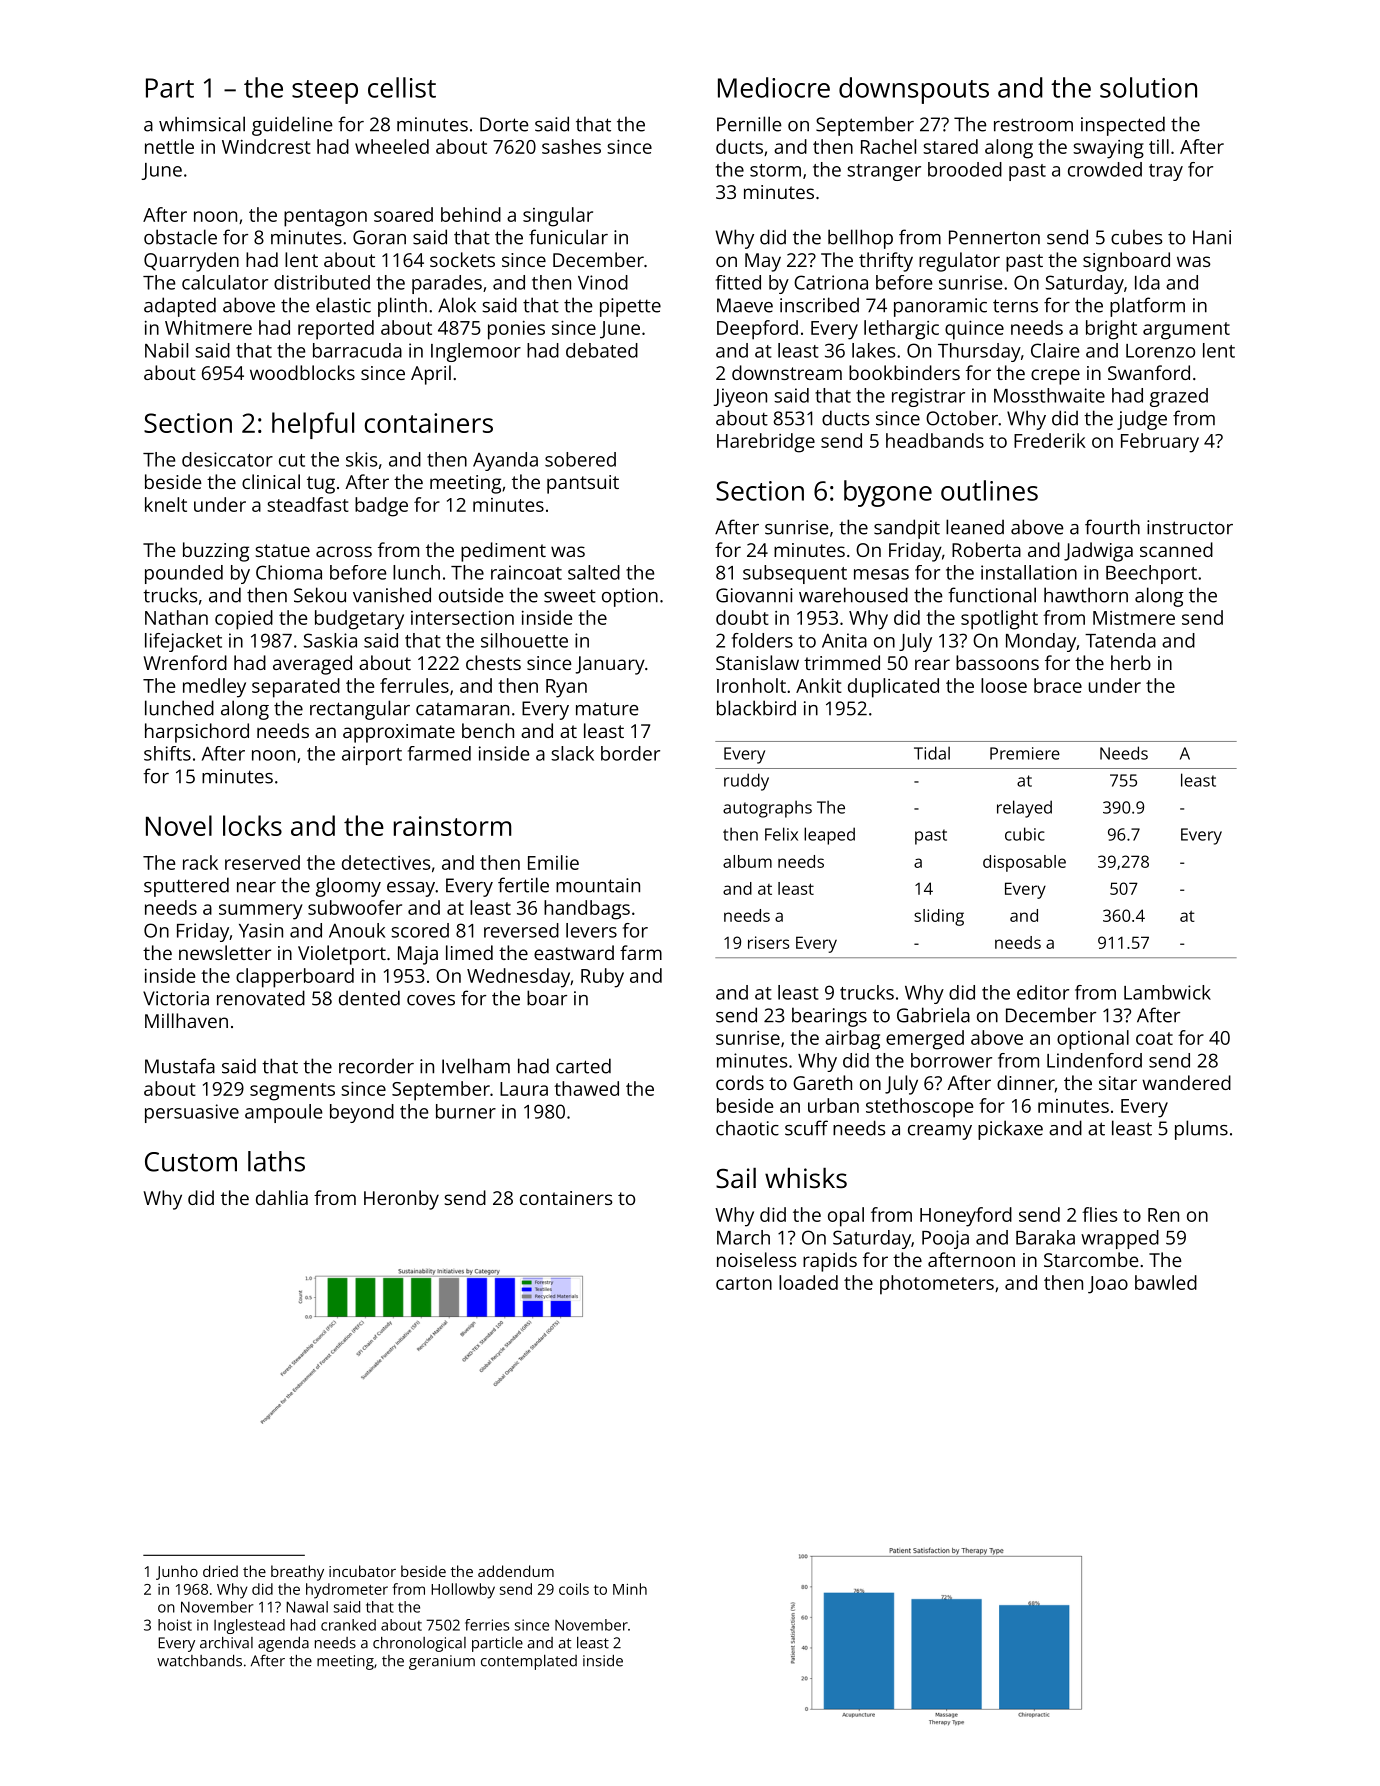 The width and height of the screenshot is (1380, 1786). I want to click on watchbands, so click(199, 1661).
